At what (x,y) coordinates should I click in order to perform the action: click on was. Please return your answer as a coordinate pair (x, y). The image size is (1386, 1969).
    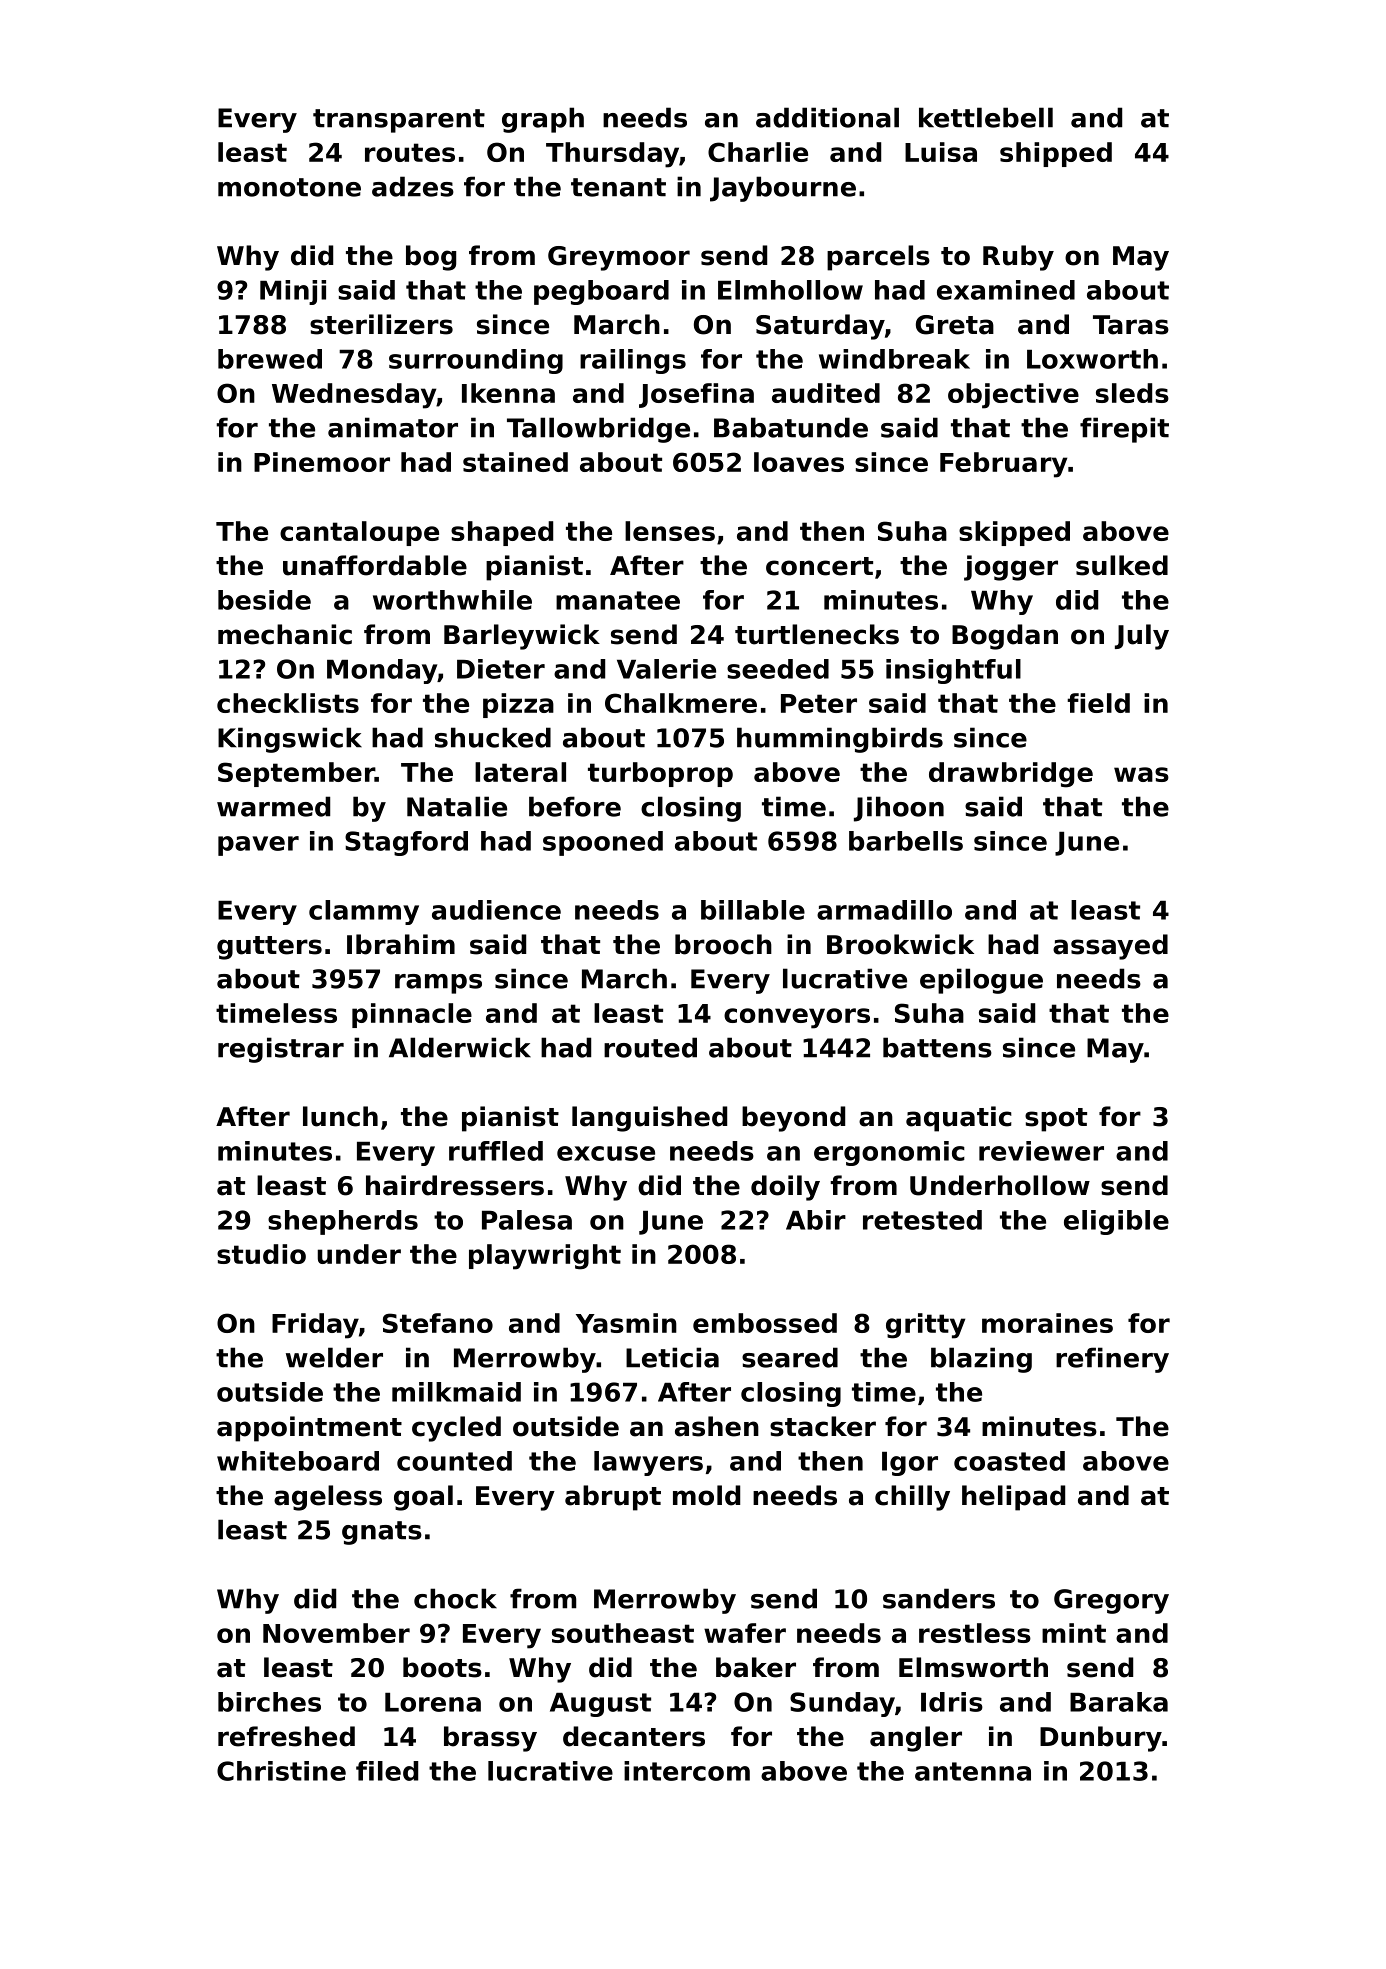
    Looking at the image, I should click on (1141, 774).
